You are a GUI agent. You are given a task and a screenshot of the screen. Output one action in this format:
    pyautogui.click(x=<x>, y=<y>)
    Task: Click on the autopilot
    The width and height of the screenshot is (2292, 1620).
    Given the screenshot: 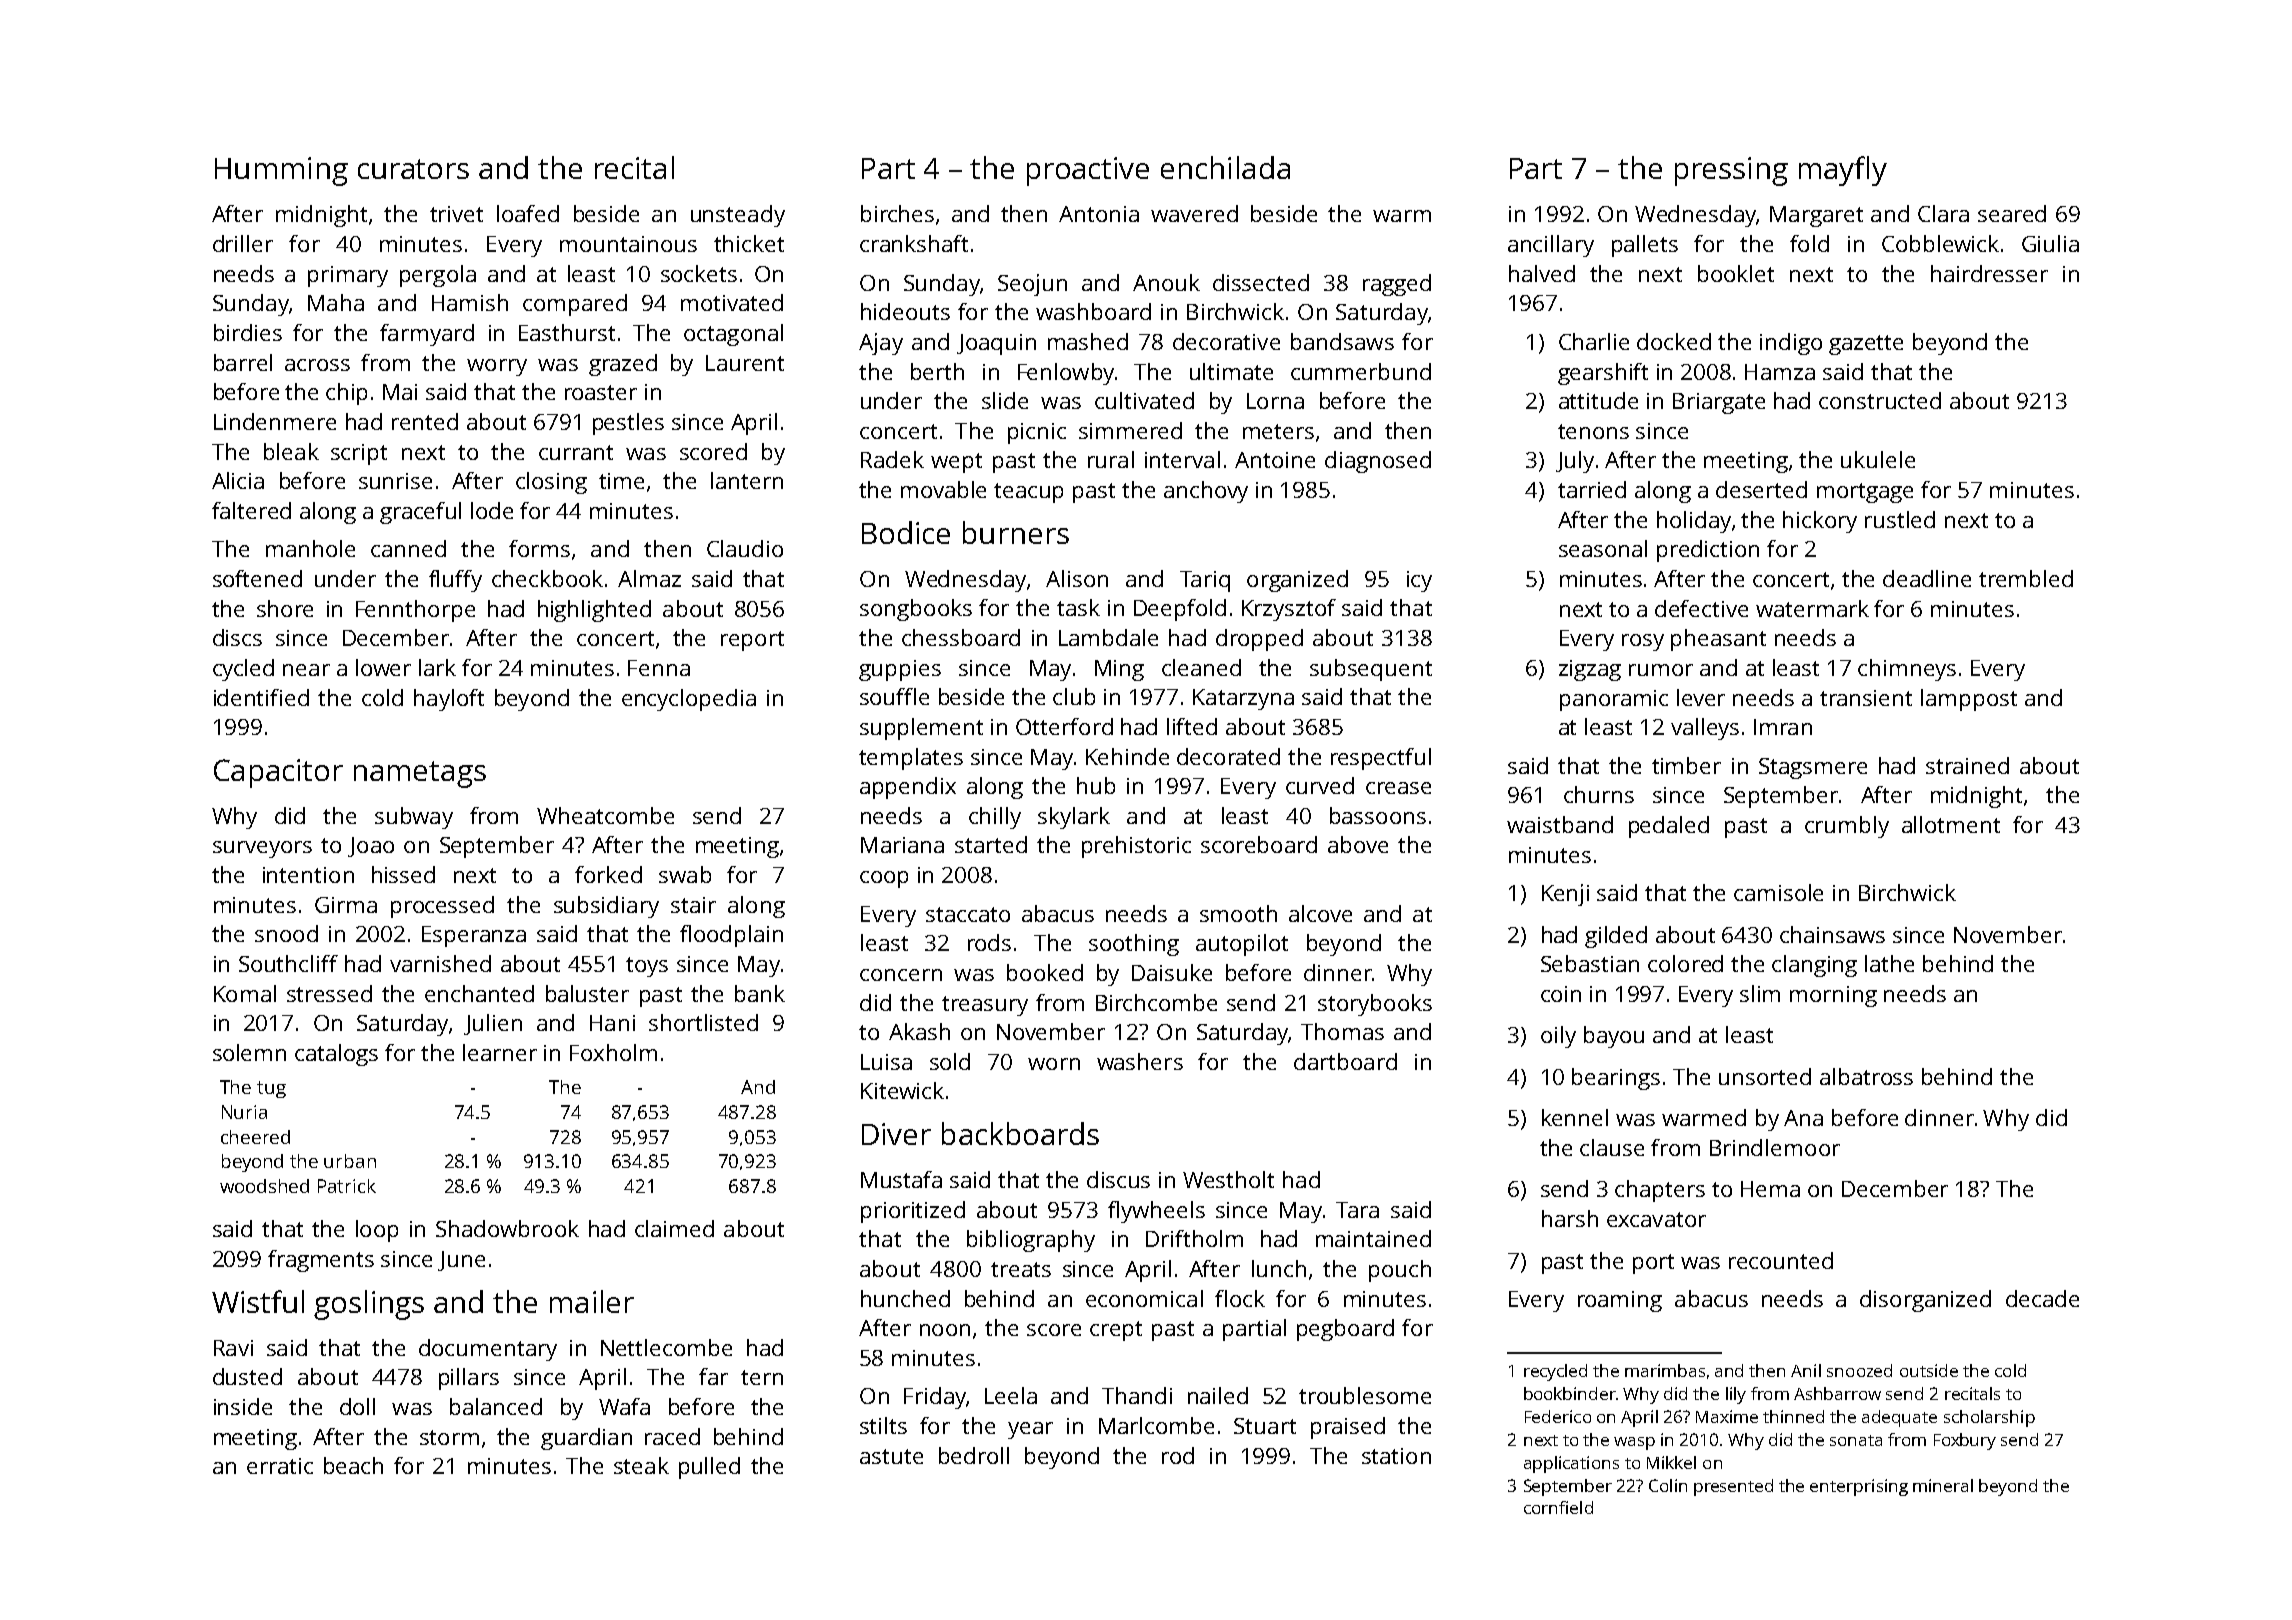 What is the action you would take?
    pyautogui.click(x=1242, y=945)
